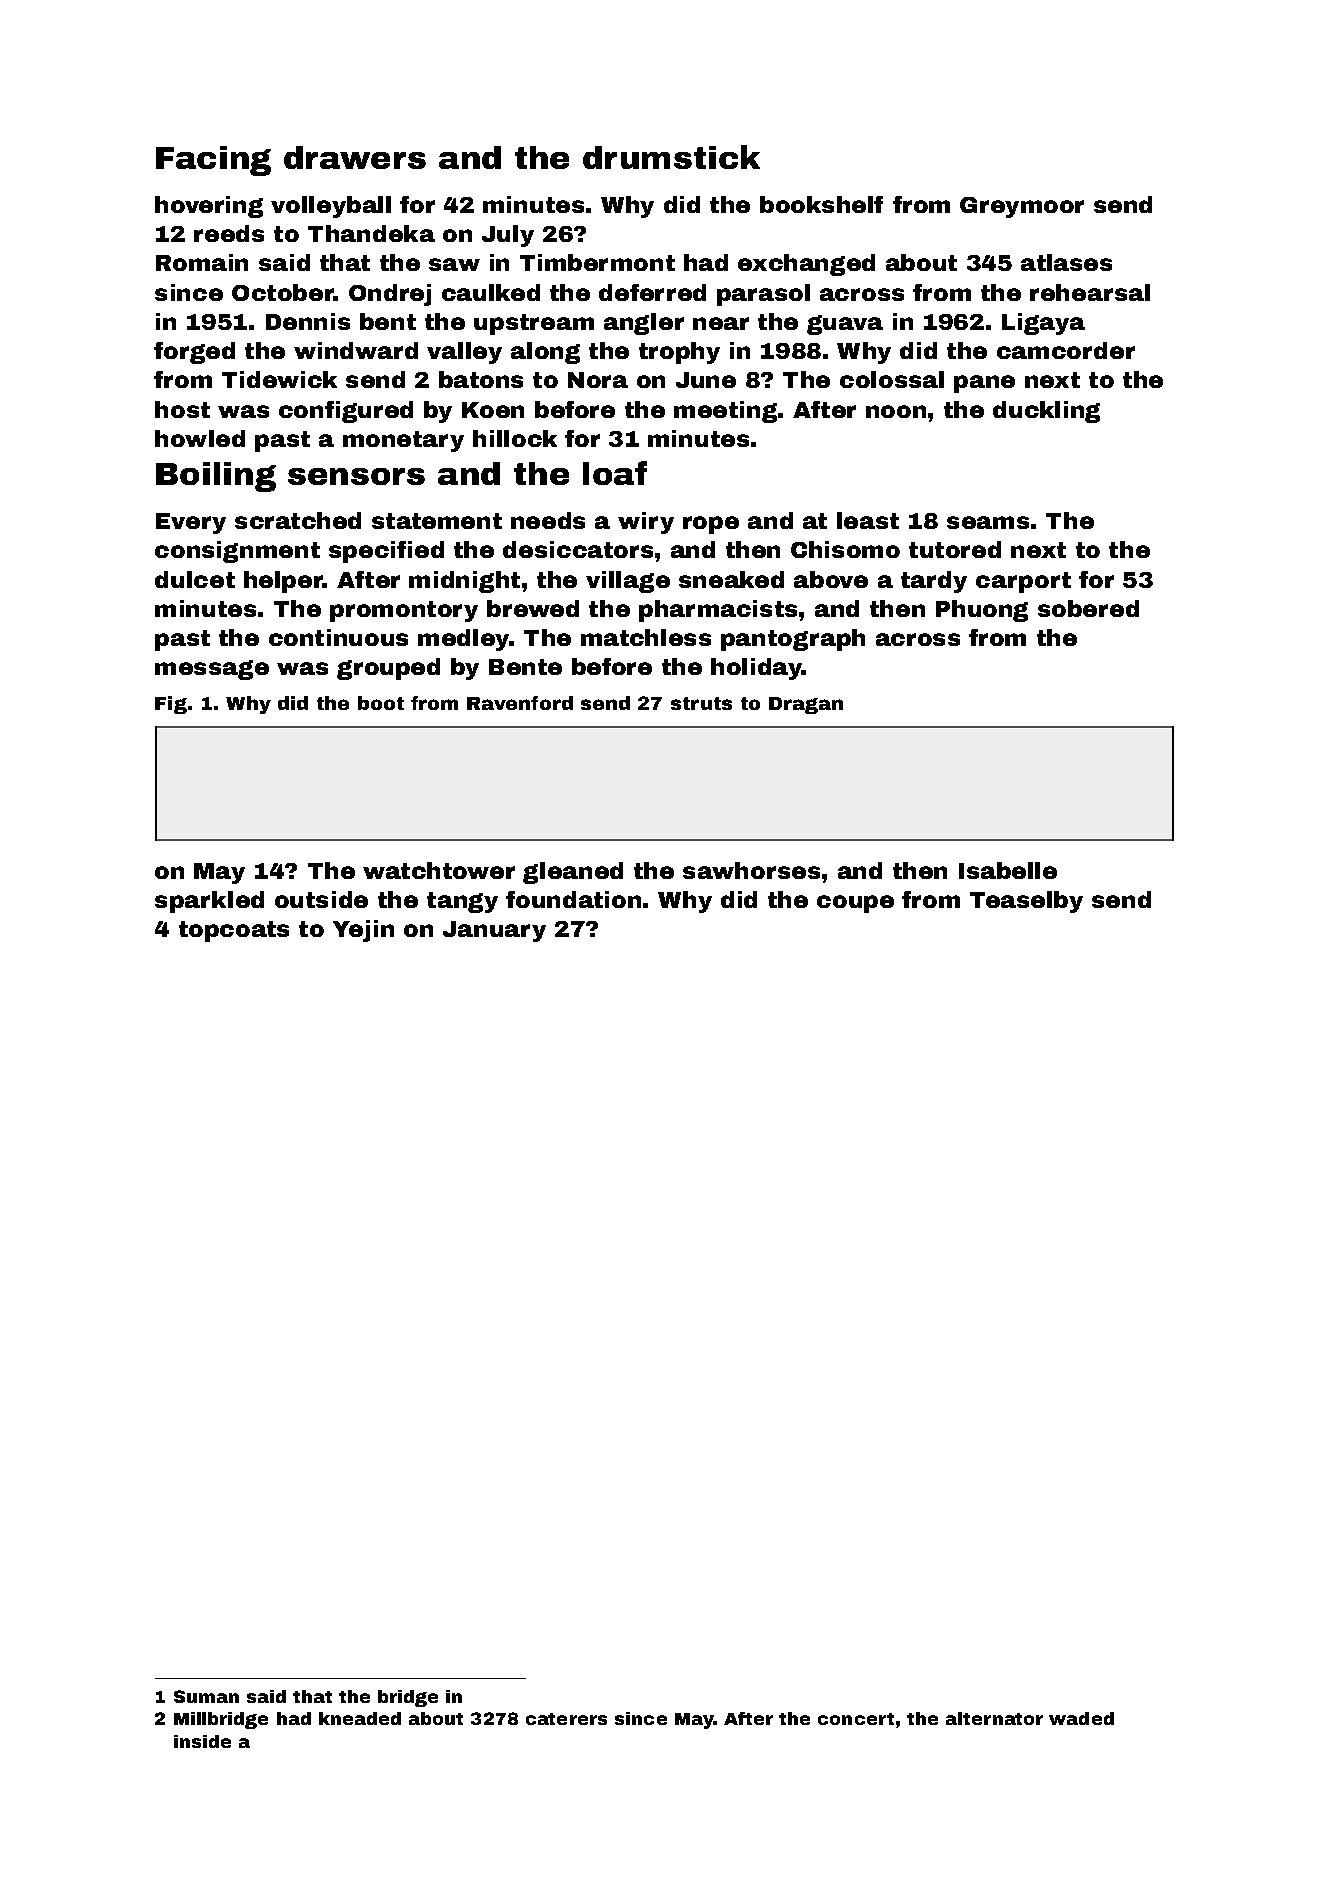  What do you see at coordinates (508, 236) in the document?
I see `July` at bounding box center [508, 236].
